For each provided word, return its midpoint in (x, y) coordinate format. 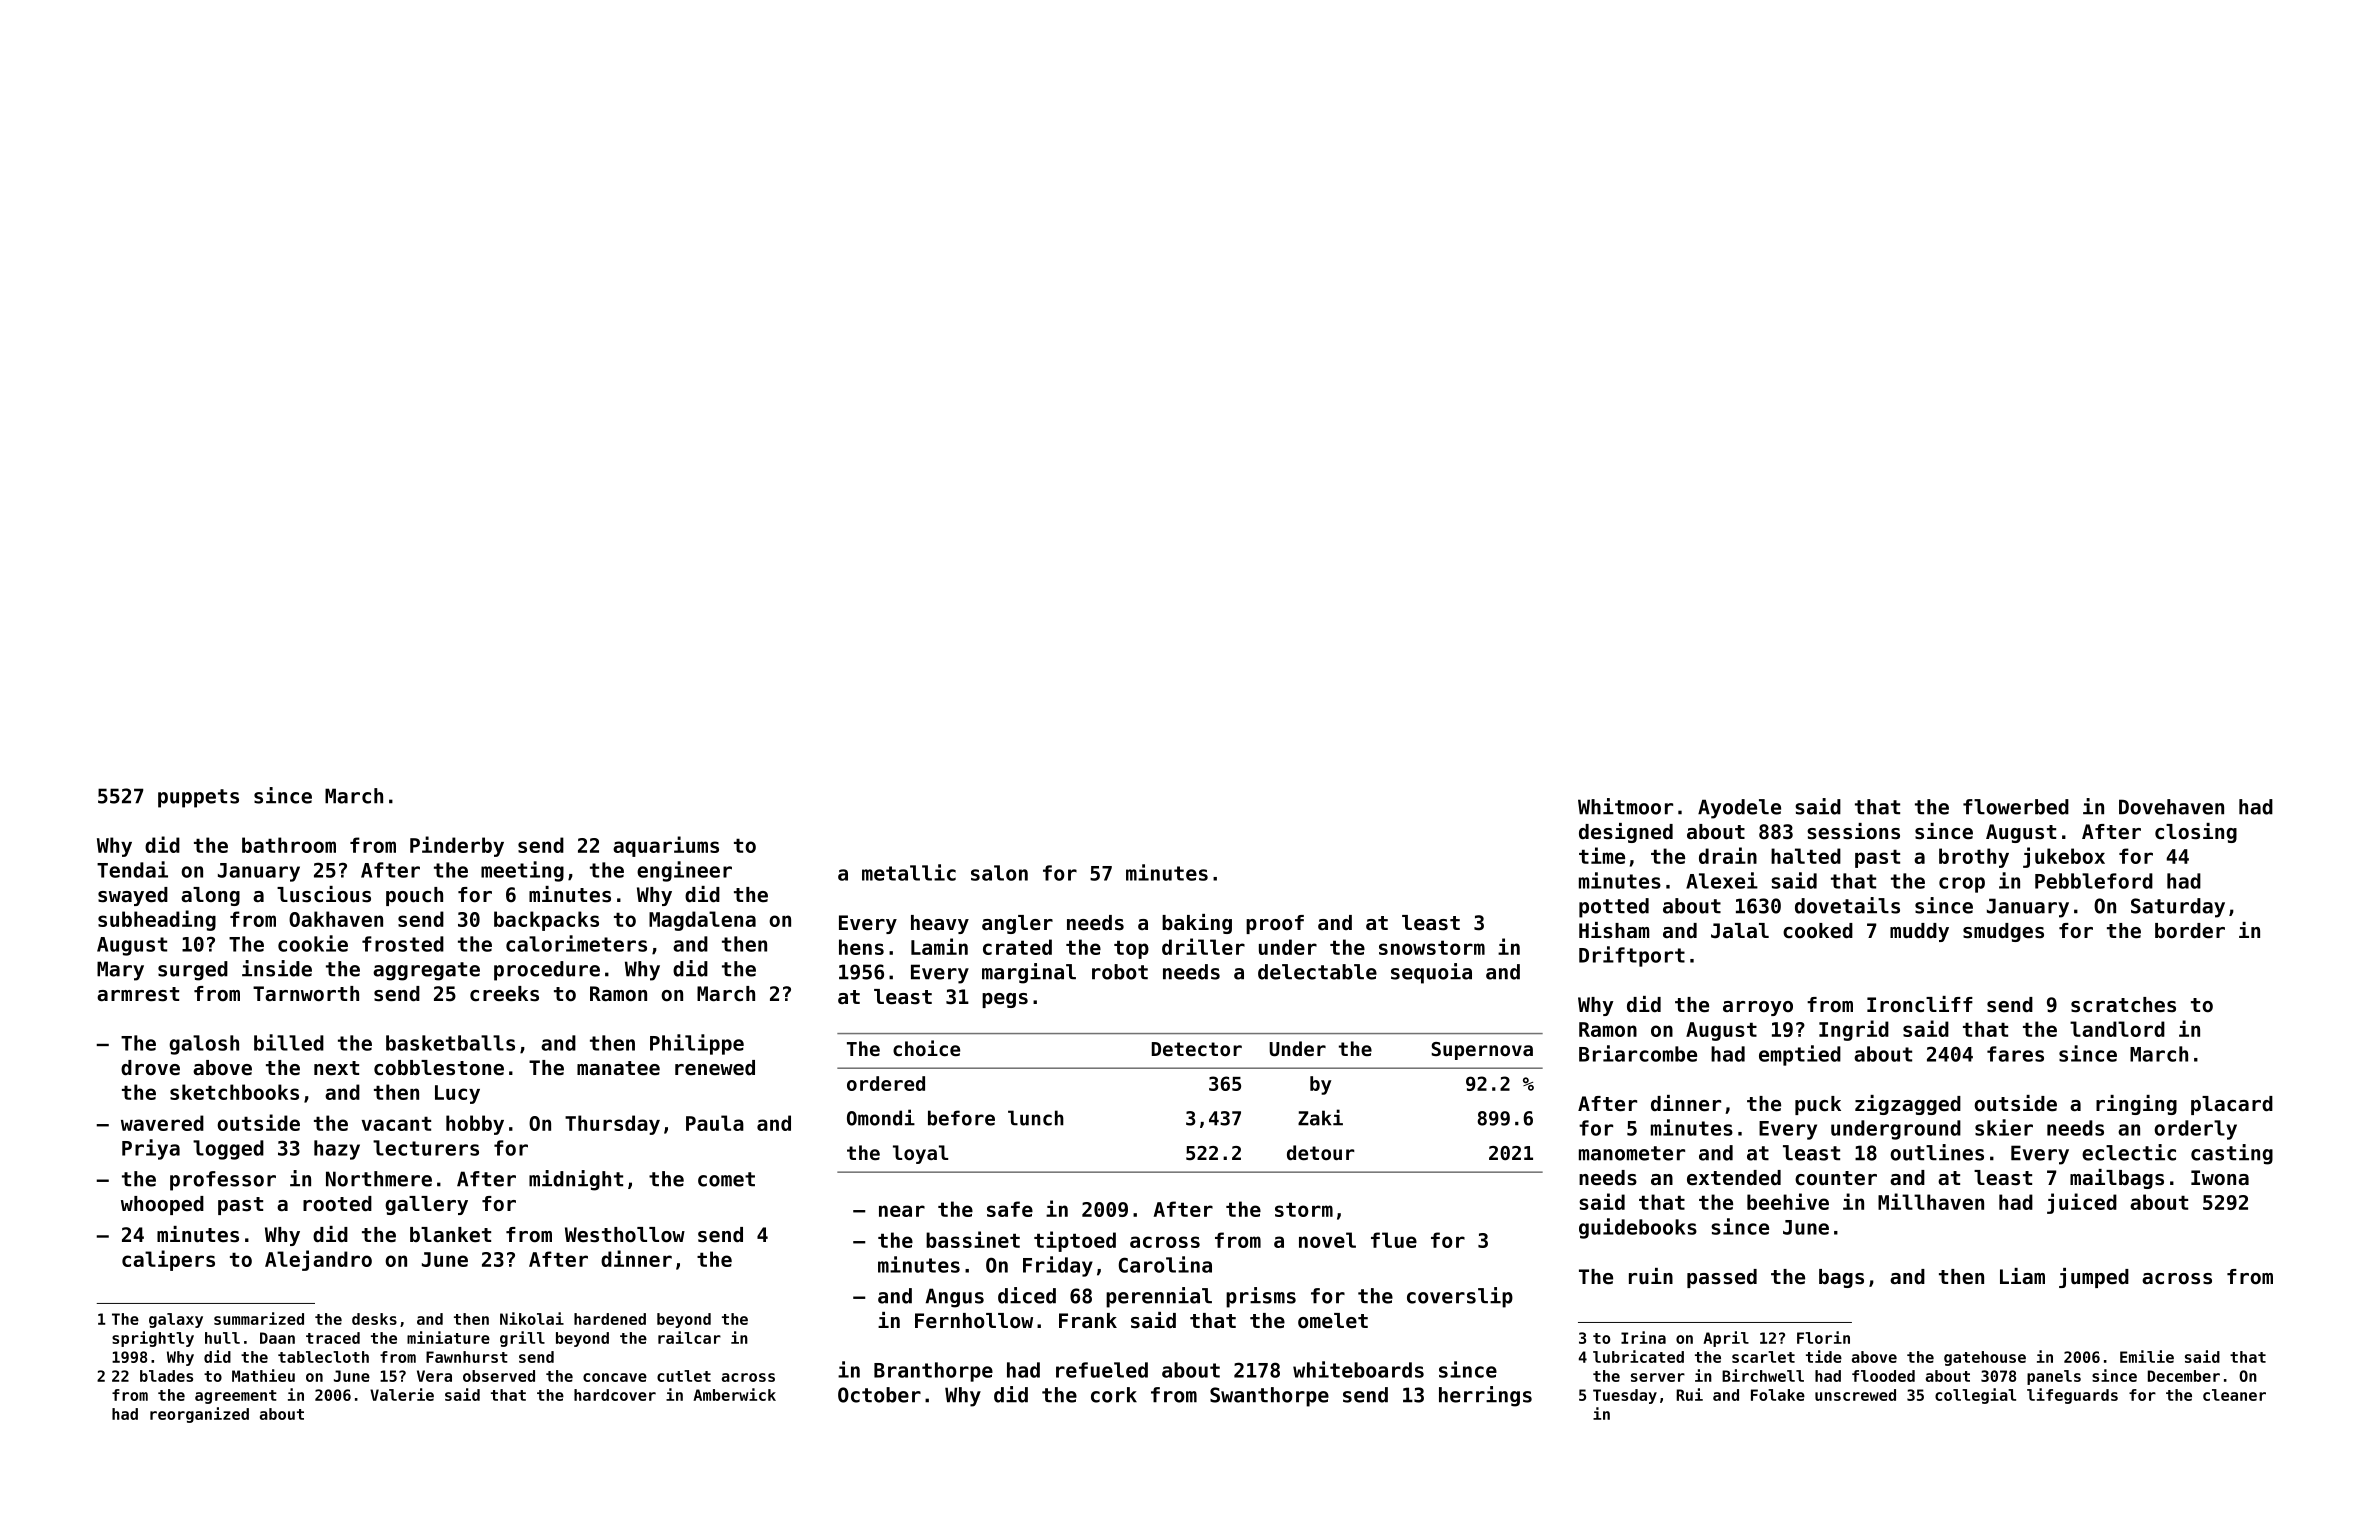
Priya (151, 1149)
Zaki (1320, 1117)
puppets (198, 798)
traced (333, 1338)
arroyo (1758, 1008)
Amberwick (734, 1394)
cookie (313, 943)
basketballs (450, 1043)
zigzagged (1908, 1105)
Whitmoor (1625, 806)
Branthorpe (933, 1372)
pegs (1005, 1000)
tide (1824, 1356)
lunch (1036, 1118)
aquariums (666, 846)
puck (1818, 1105)
